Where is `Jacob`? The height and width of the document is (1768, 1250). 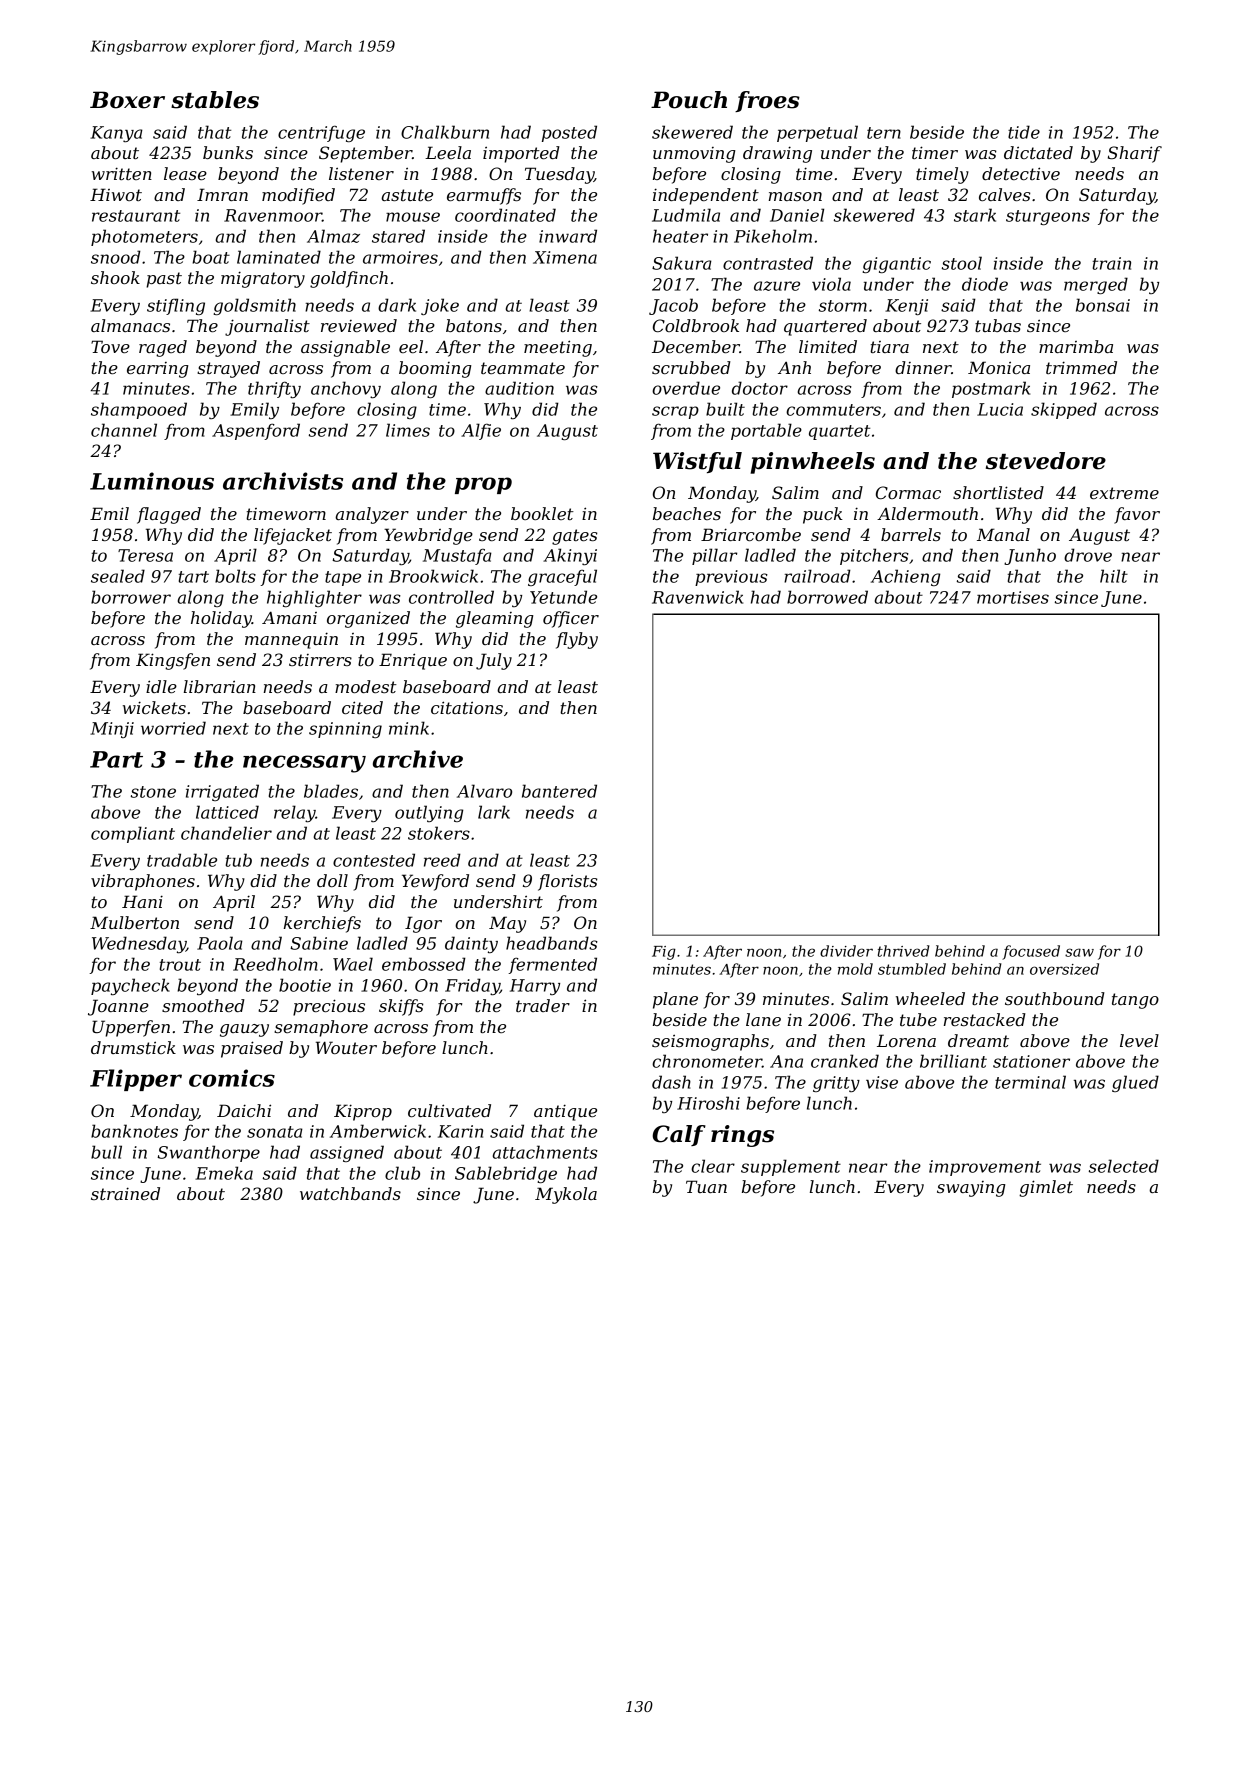 Jacob is located at coordinates (673, 306).
